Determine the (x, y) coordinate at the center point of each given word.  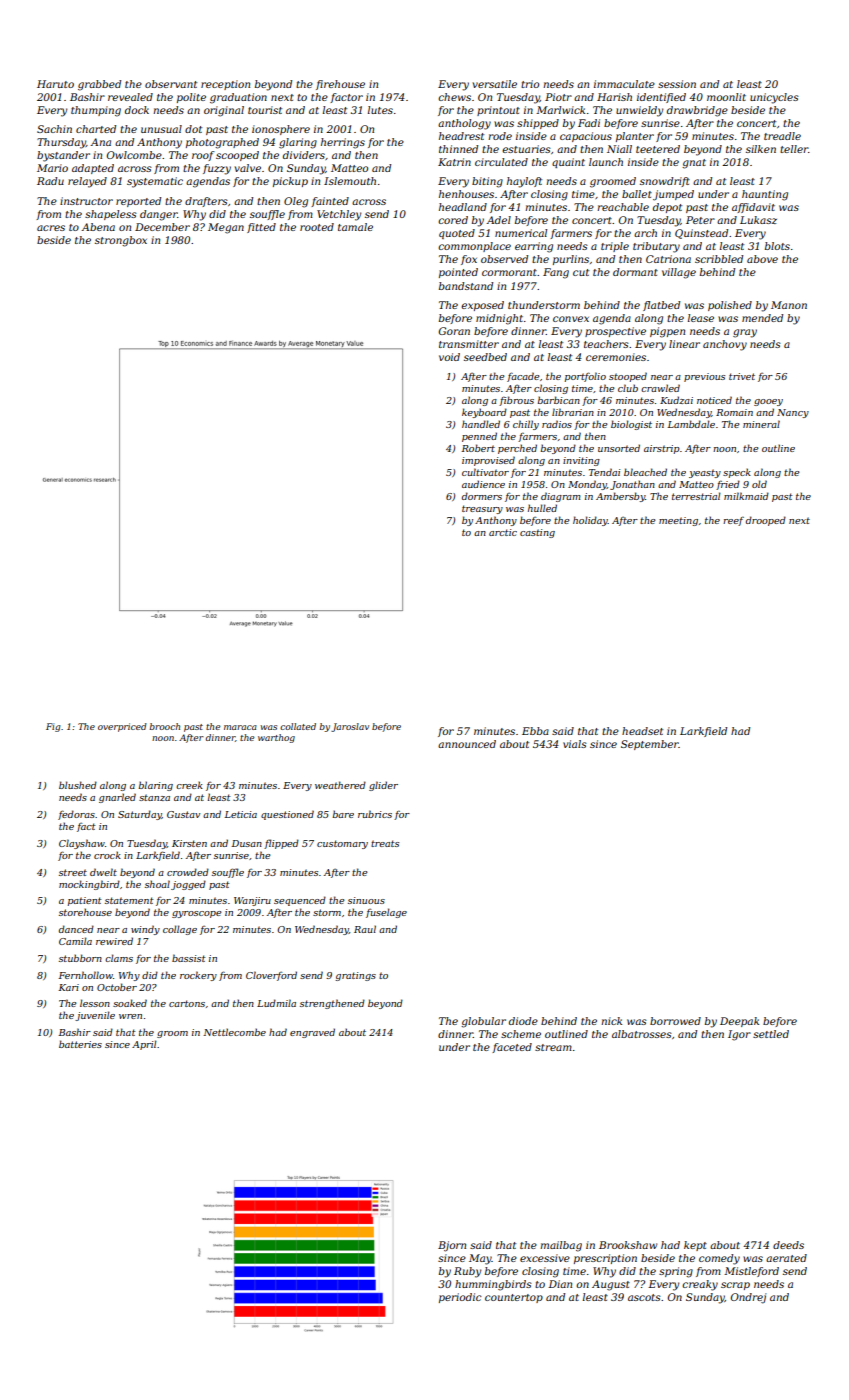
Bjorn (452, 1246)
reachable (623, 207)
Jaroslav (350, 727)
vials (575, 744)
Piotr (558, 97)
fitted (261, 228)
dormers (482, 496)
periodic (460, 1298)
